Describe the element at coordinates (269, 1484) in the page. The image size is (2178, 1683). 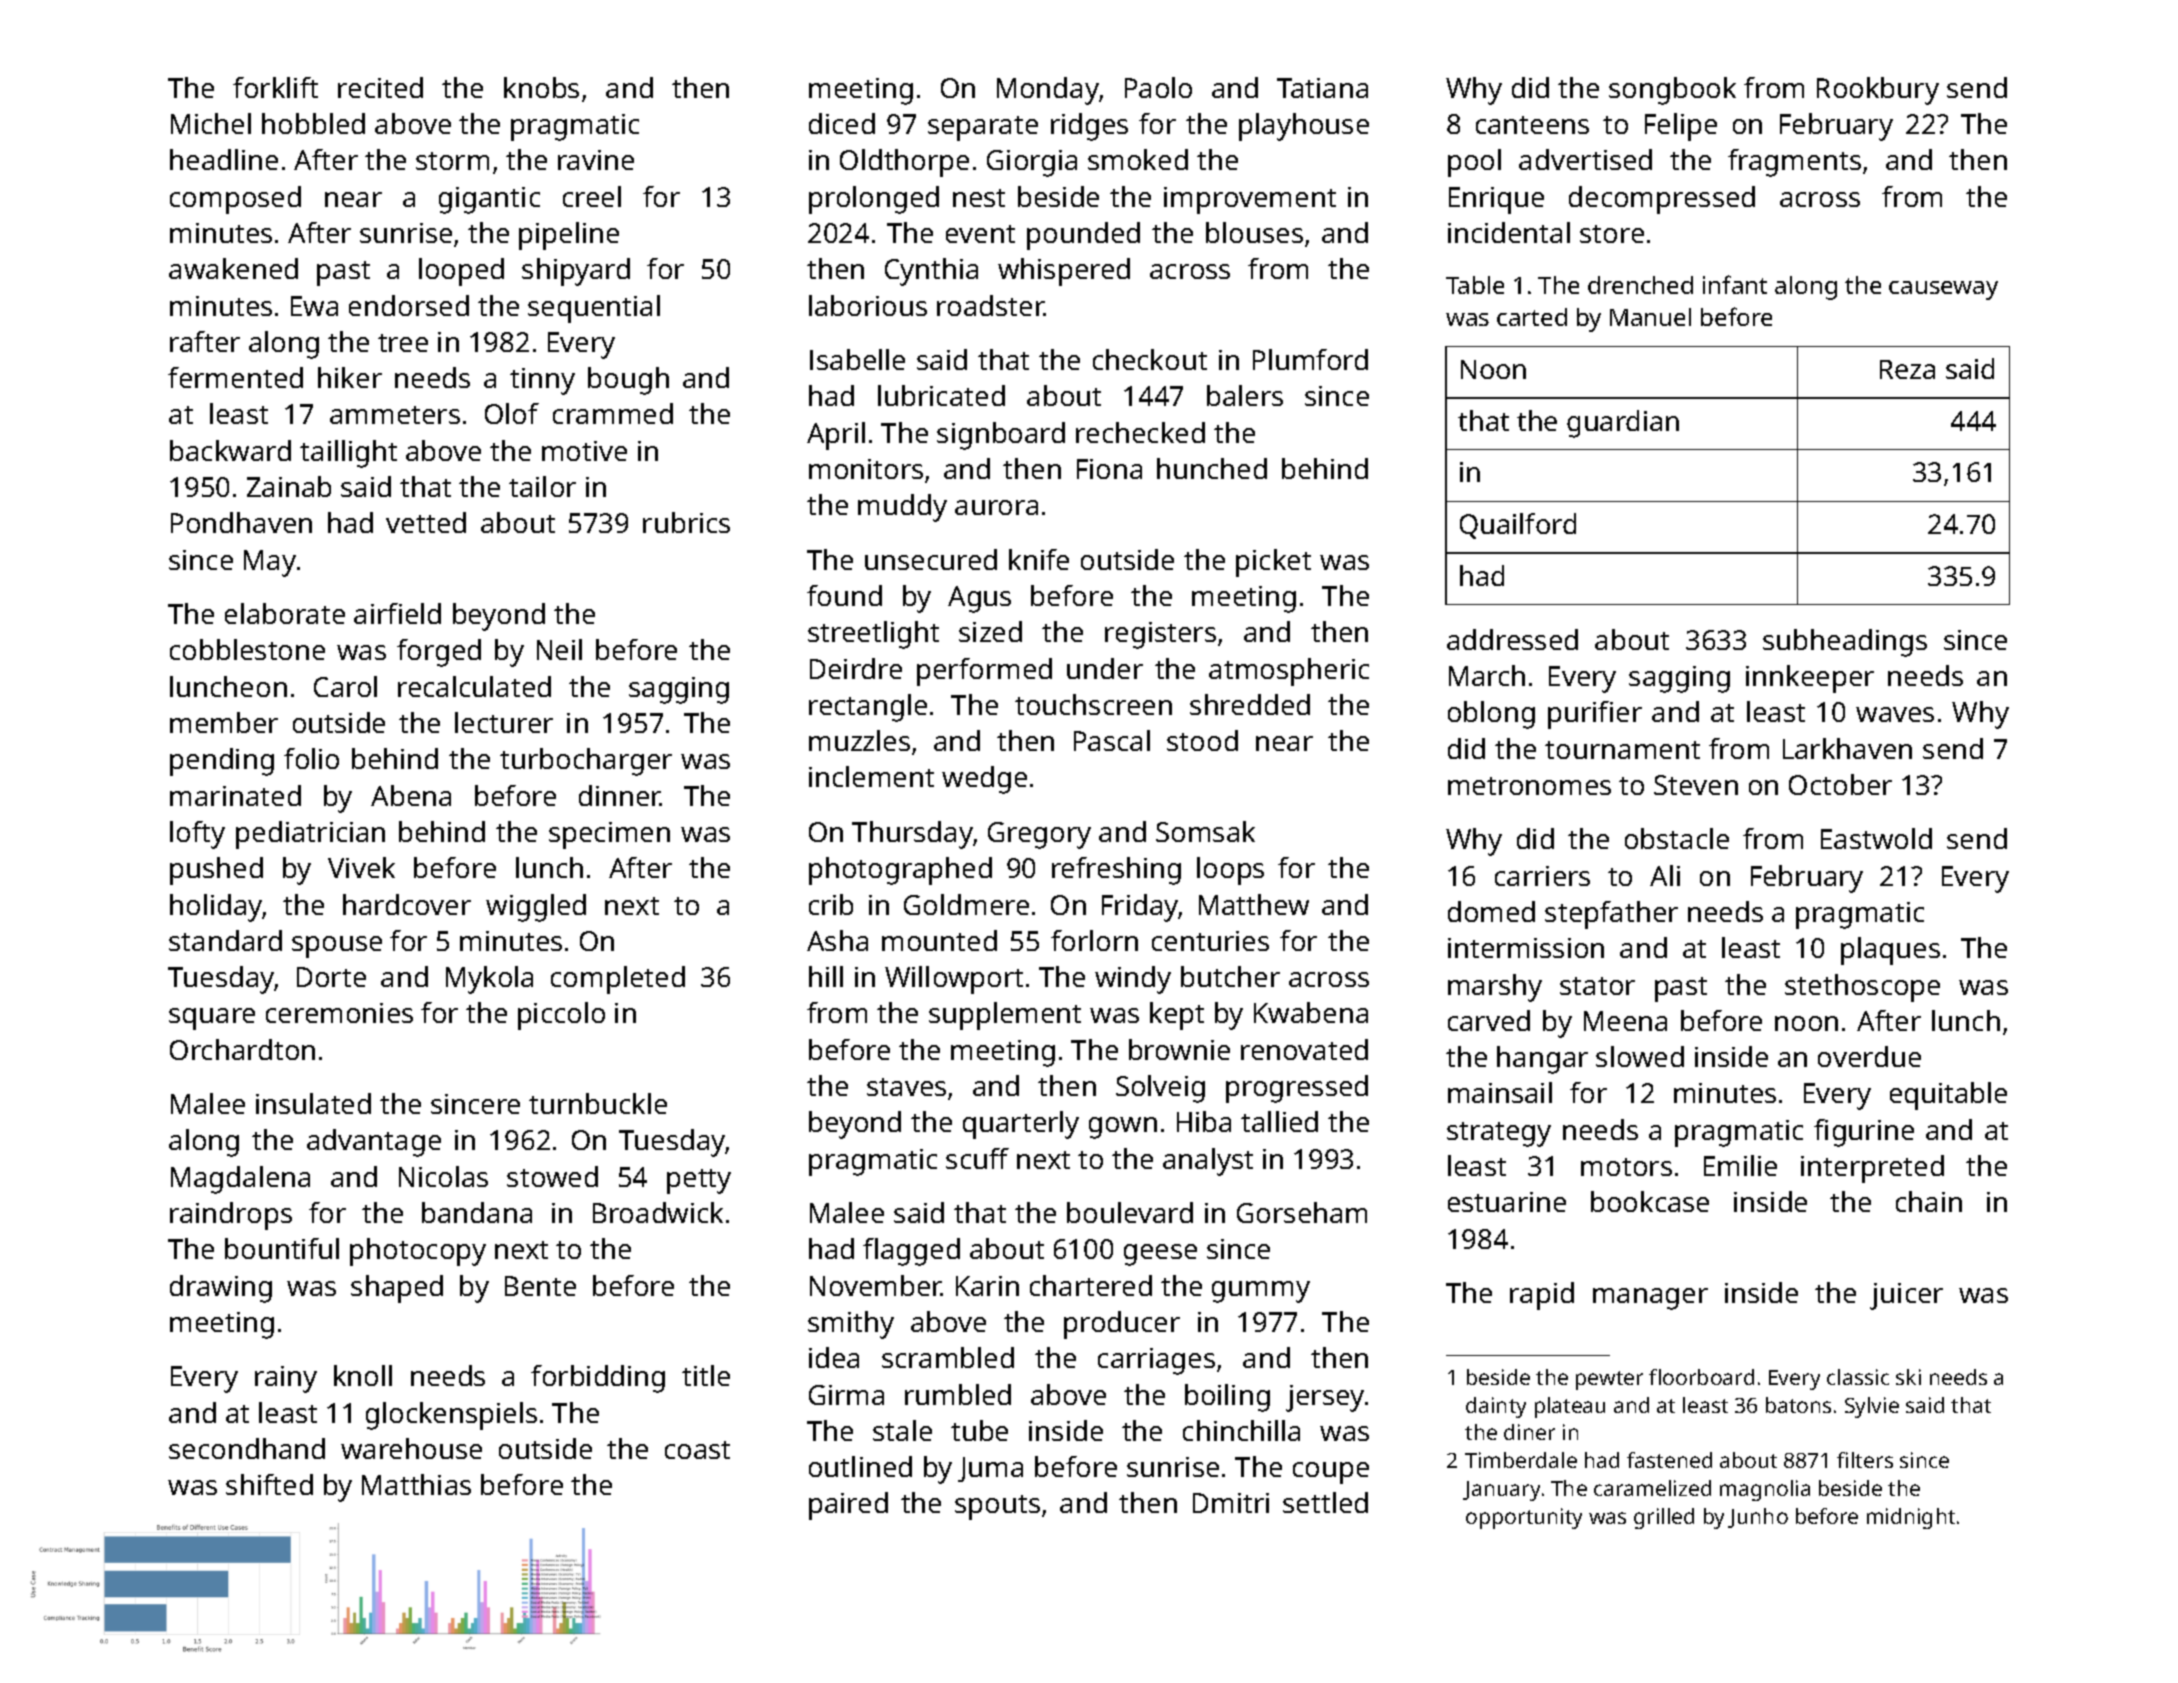
I see `shifted` at that location.
